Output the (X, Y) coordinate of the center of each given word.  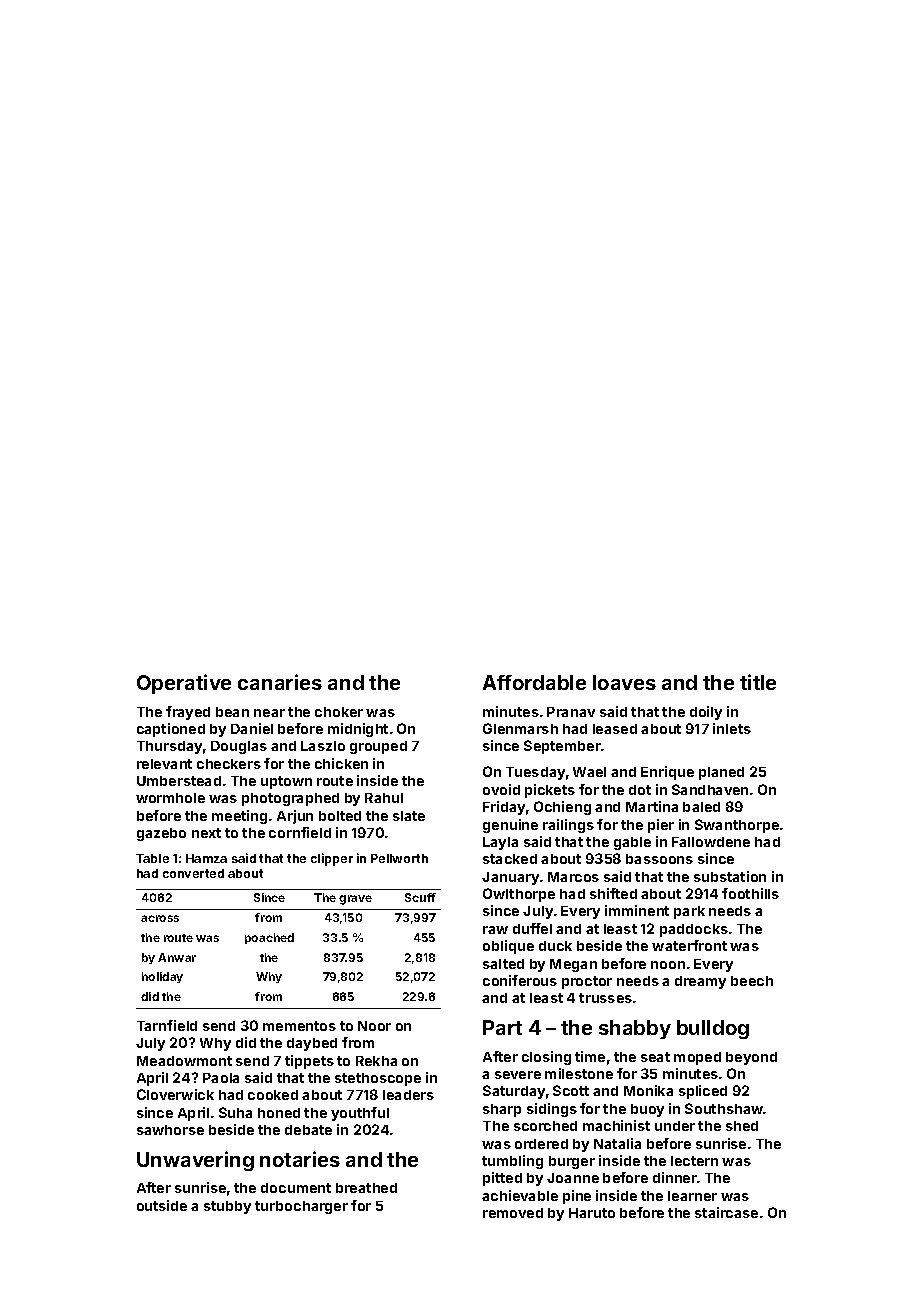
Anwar (177, 957)
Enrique (667, 773)
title (758, 682)
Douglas (239, 747)
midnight (358, 730)
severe (518, 1075)
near (269, 713)
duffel (532, 928)
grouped (378, 747)
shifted (613, 893)
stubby (227, 1207)
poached (269, 938)
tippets (309, 1062)
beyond (751, 1058)
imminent (637, 910)
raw (495, 930)
